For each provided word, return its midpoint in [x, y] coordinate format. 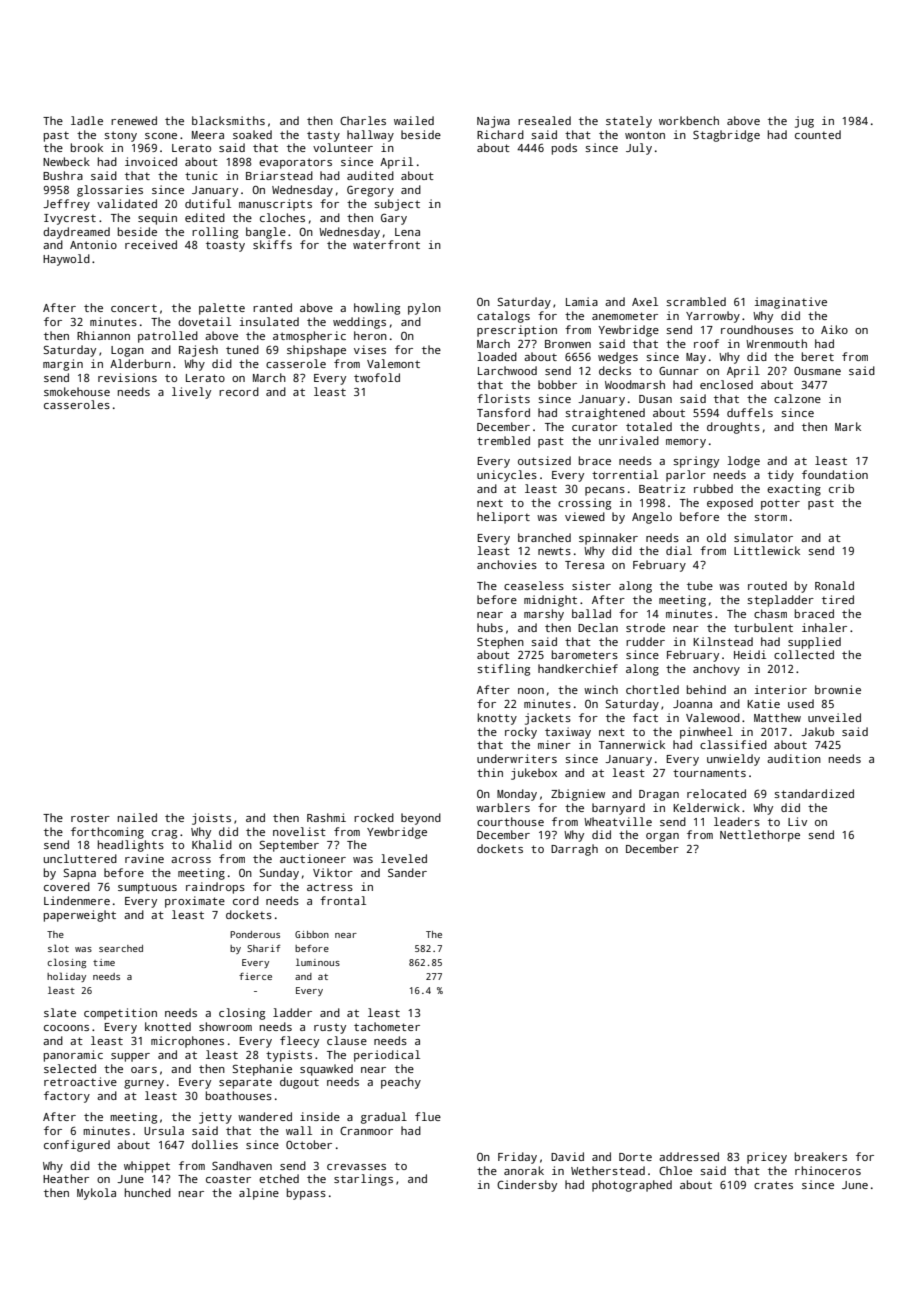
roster [90, 818]
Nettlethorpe [760, 836]
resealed [544, 120]
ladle [87, 120]
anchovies [507, 564]
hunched [148, 1192]
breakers [821, 1156]
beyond [421, 819]
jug [804, 122]
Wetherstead [608, 1170]
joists [211, 819]
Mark [848, 426]
